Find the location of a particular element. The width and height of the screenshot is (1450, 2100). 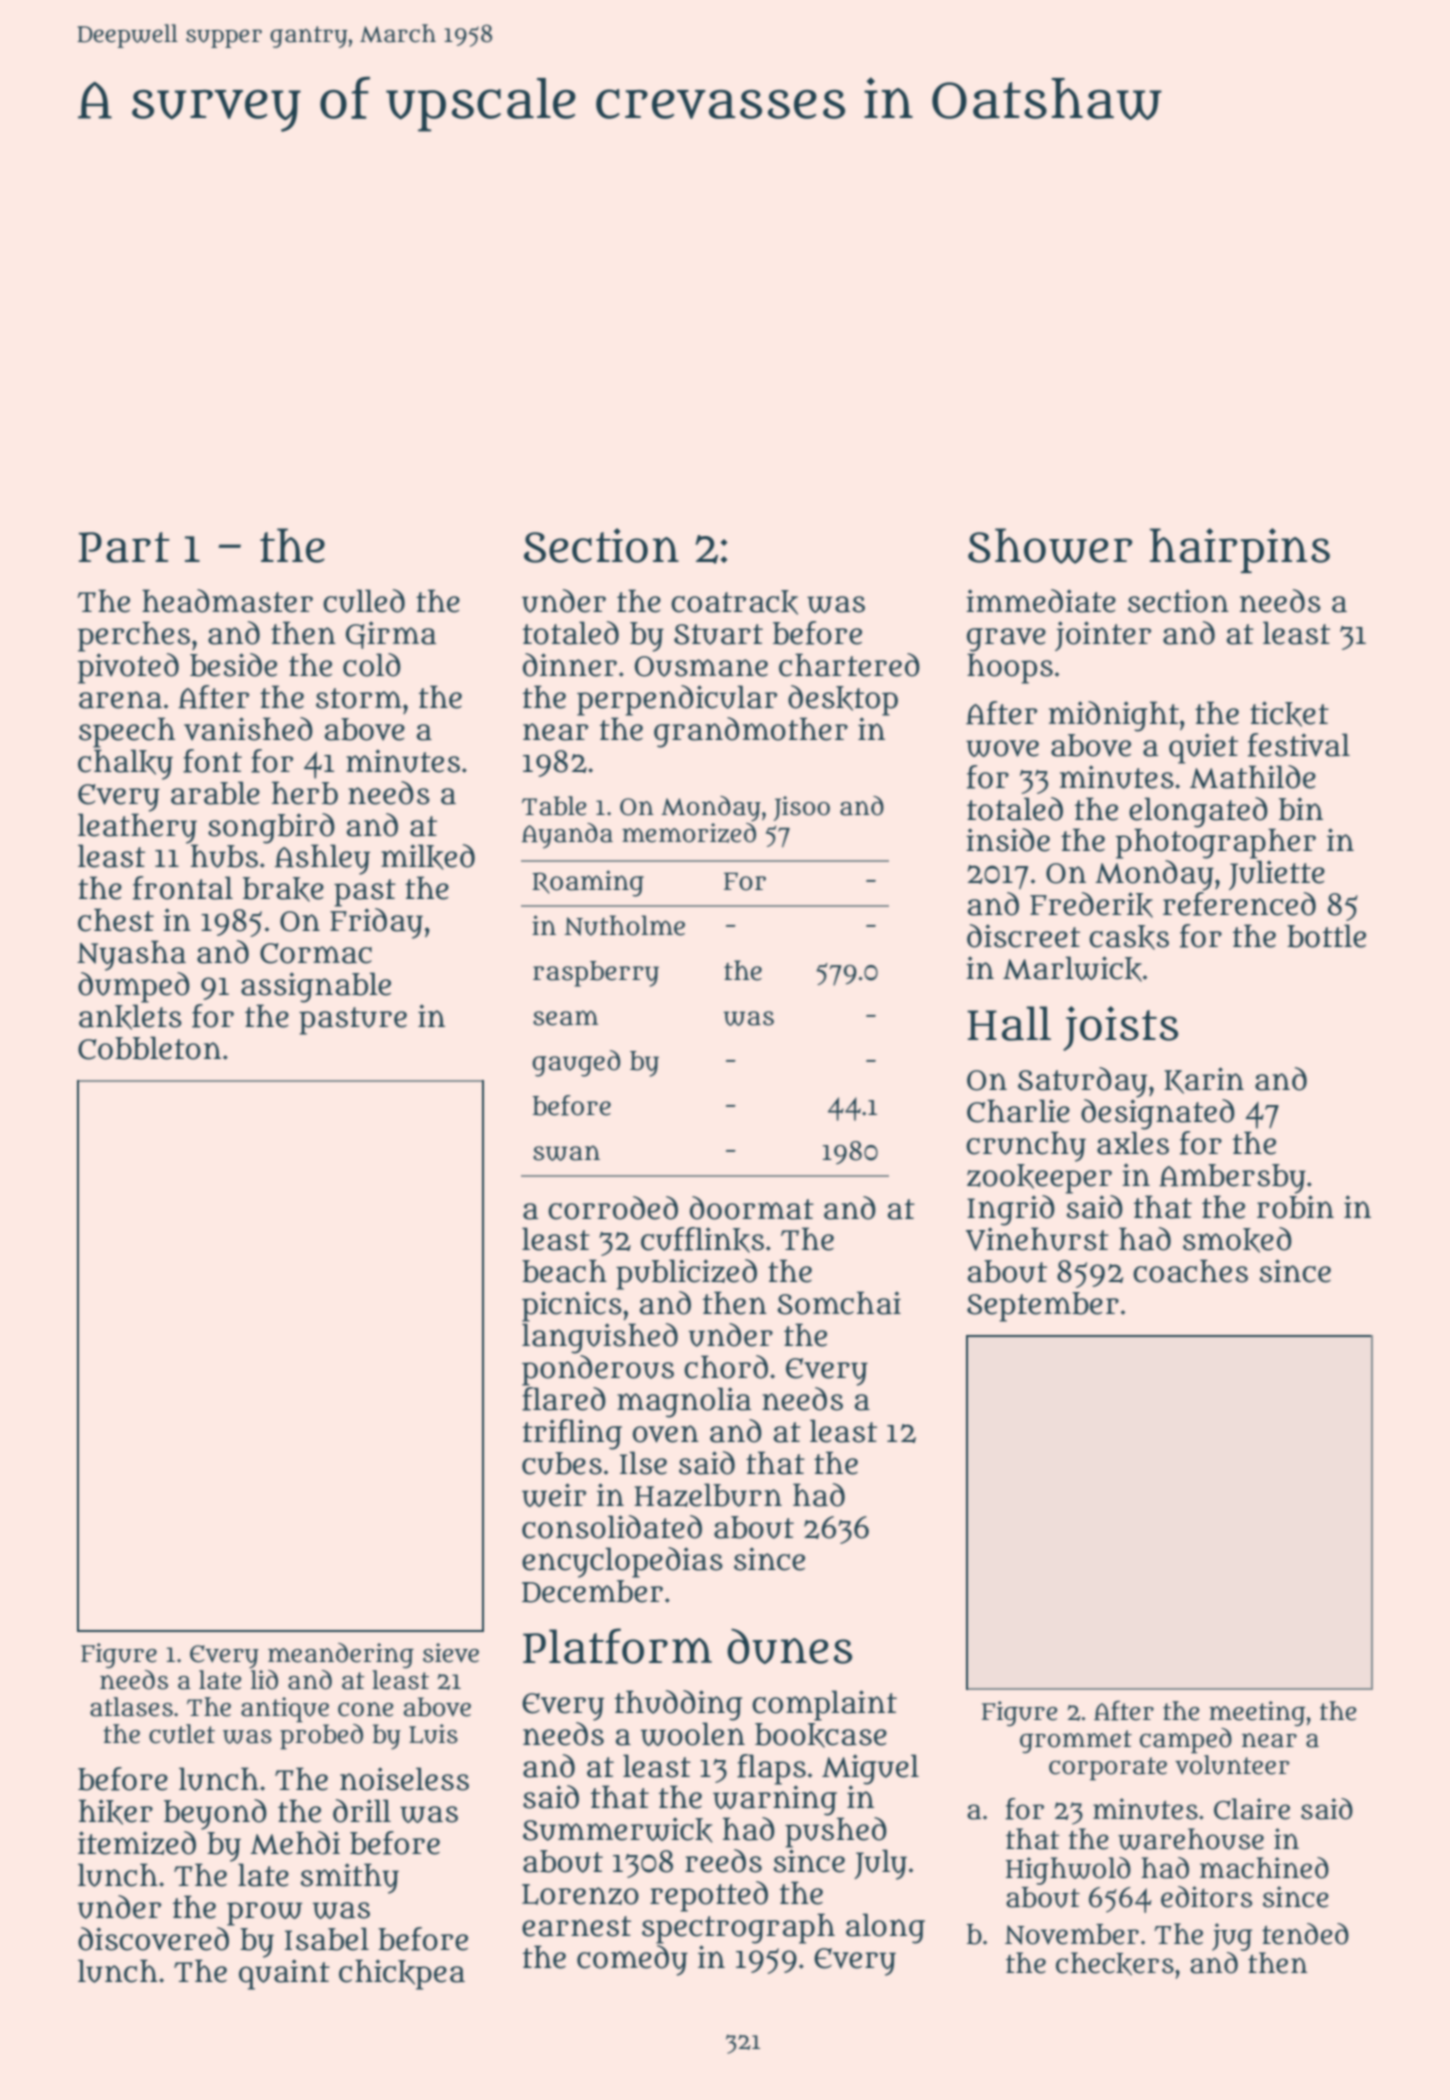

headmaster is located at coordinates (227, 601).
